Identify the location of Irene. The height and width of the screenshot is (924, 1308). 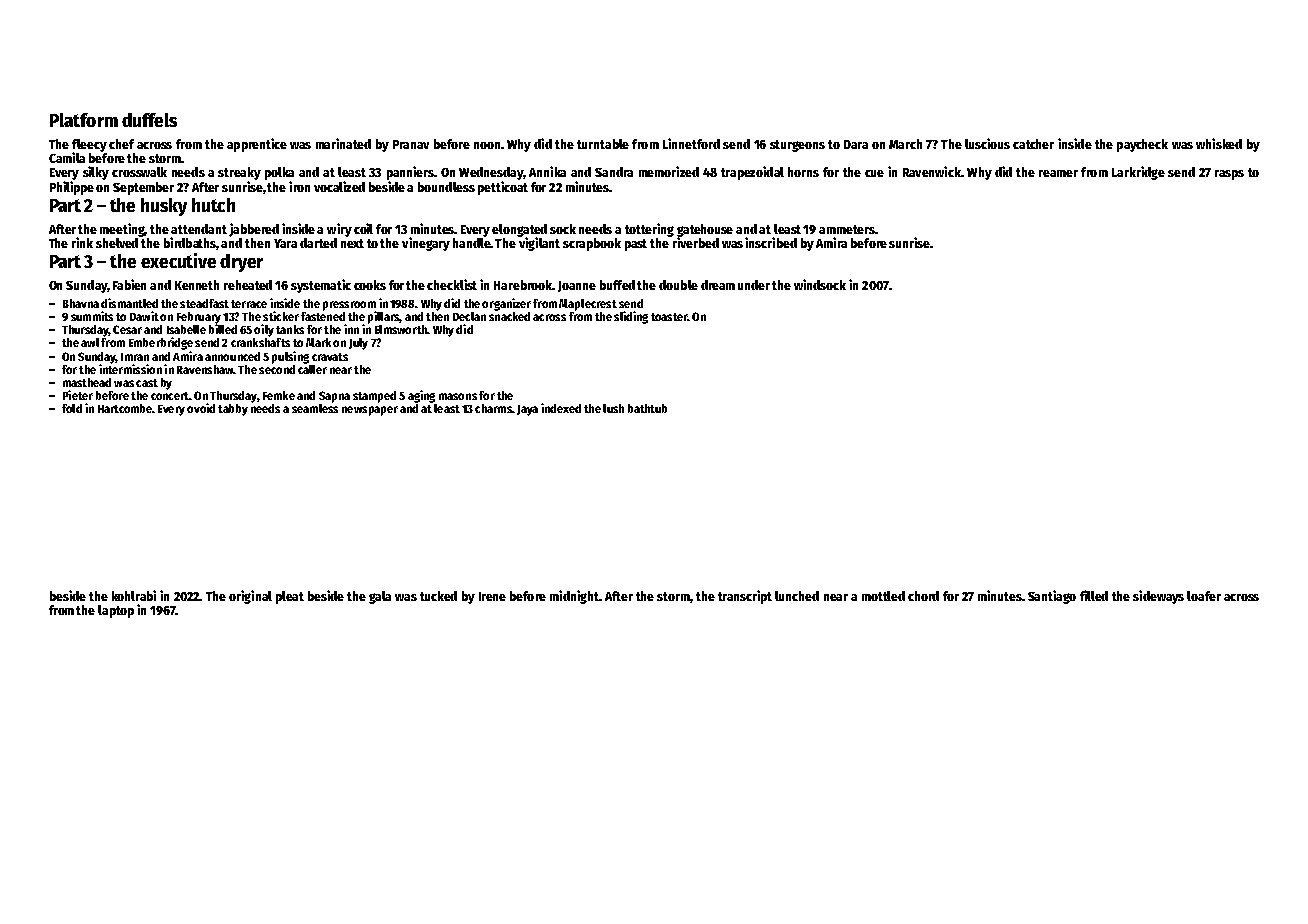
(492, 596).
